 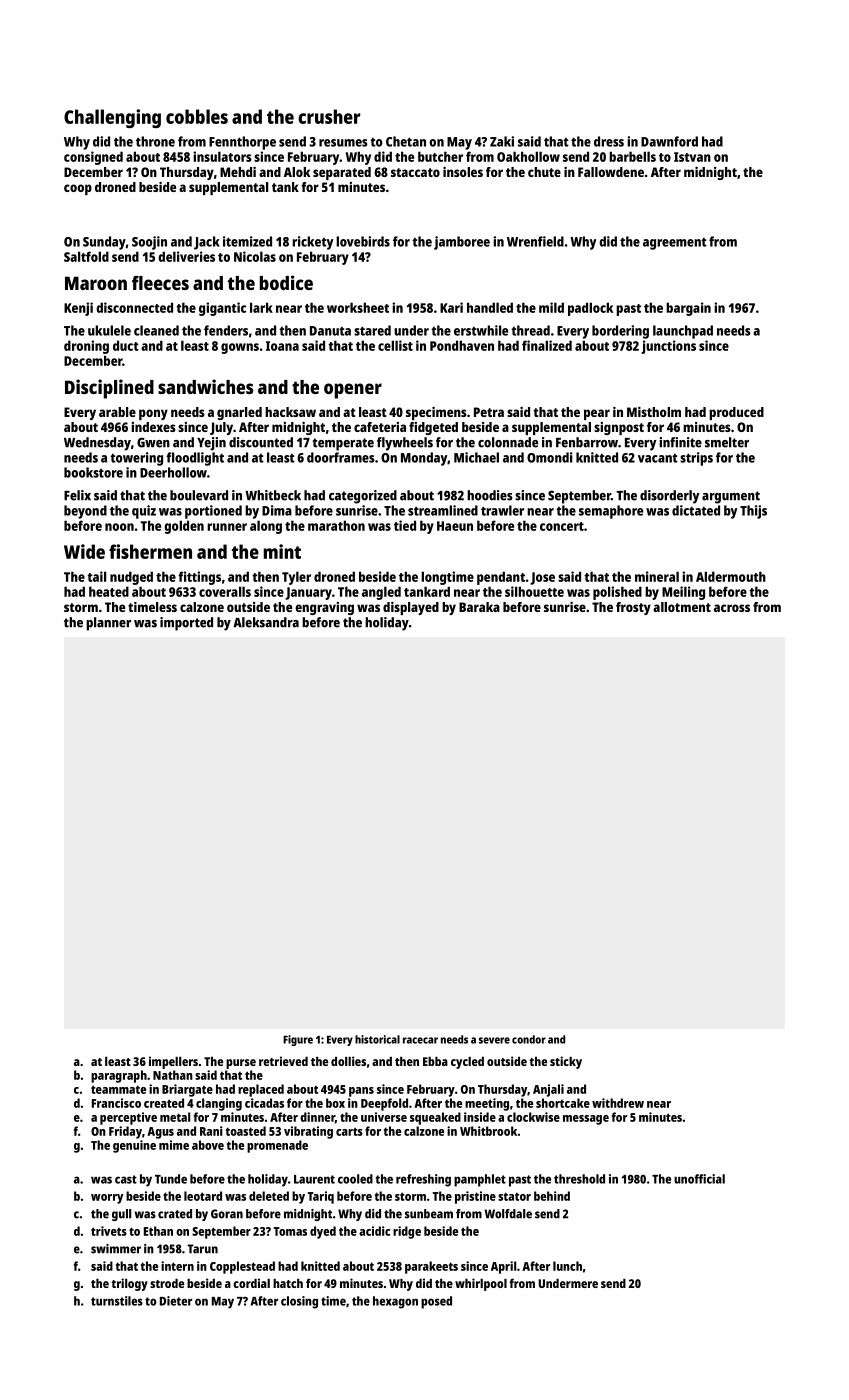 I want to click on planner, so click(x=108, y=624).
